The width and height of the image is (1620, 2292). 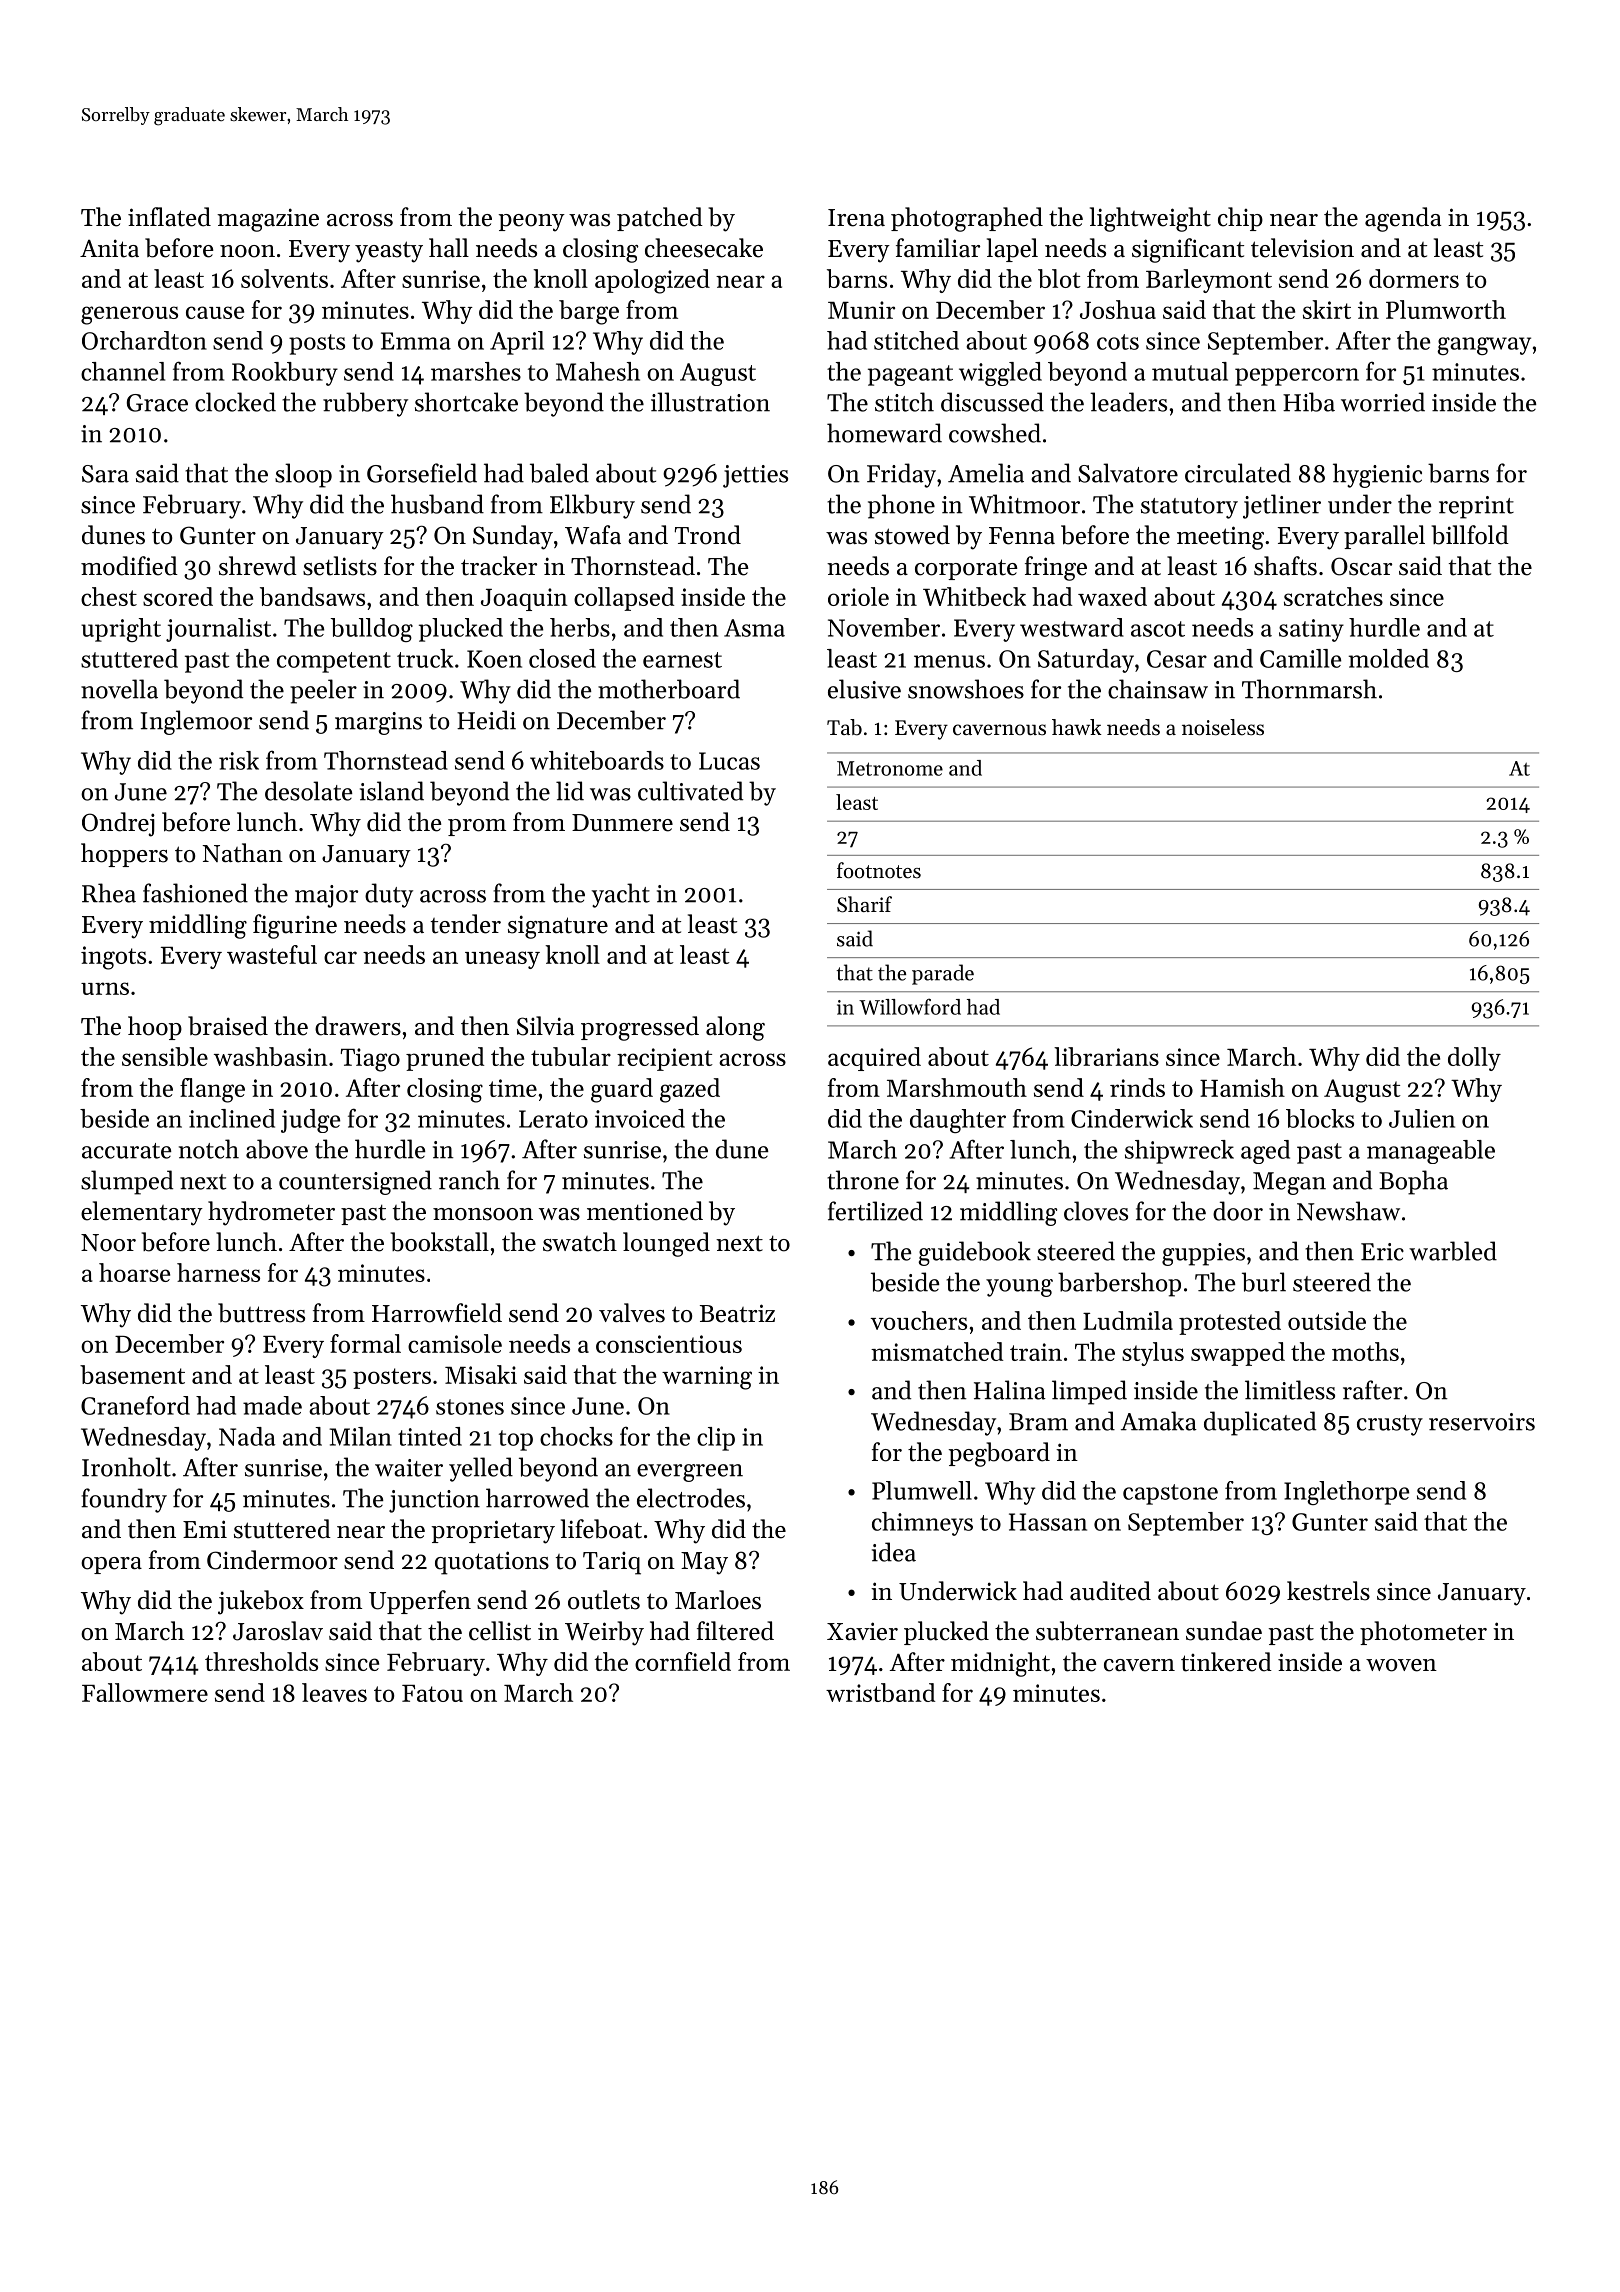 I want to click on above, so click(x=277, y=1149).
